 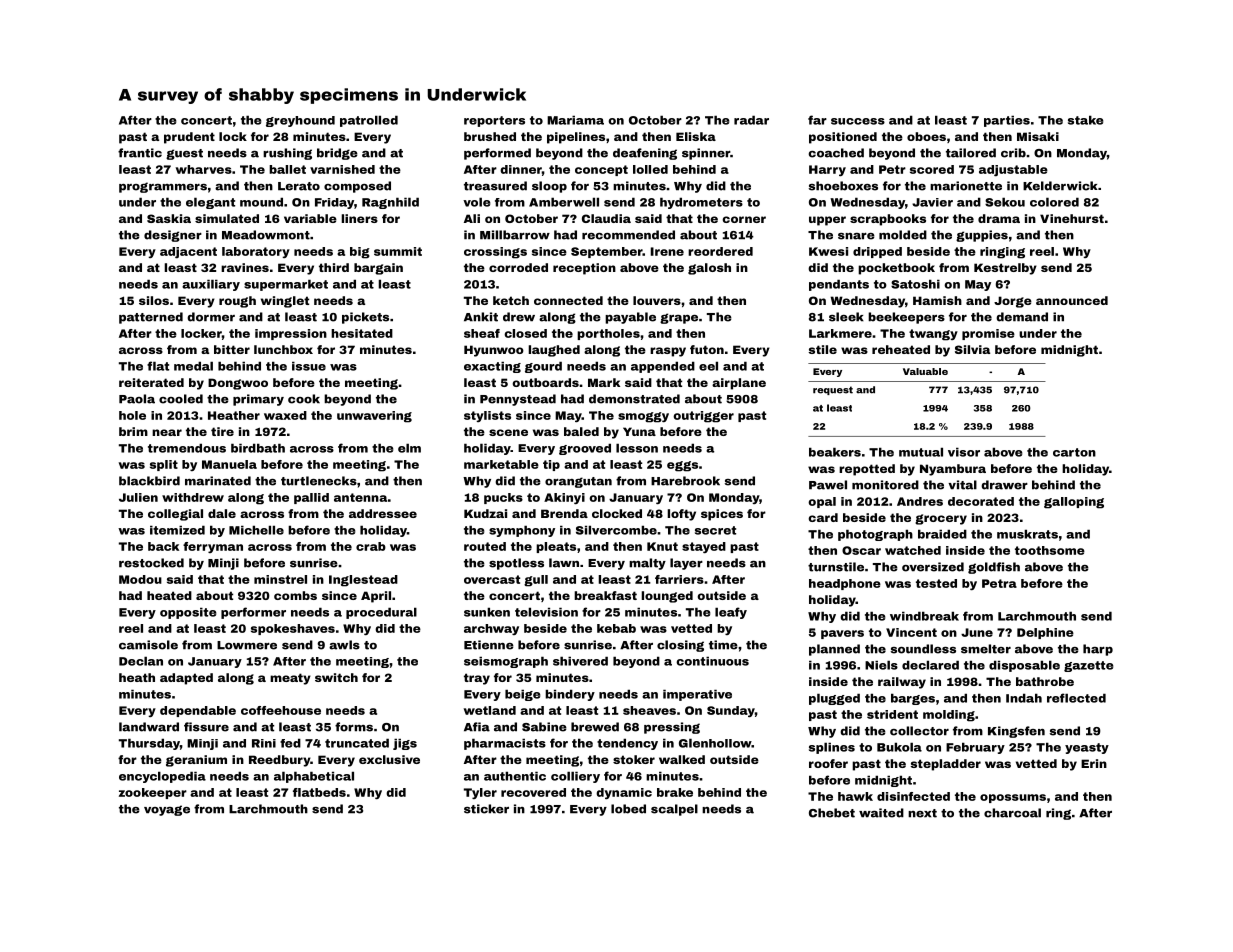 I want to click on Tyler, so click(x=480, y=793).
